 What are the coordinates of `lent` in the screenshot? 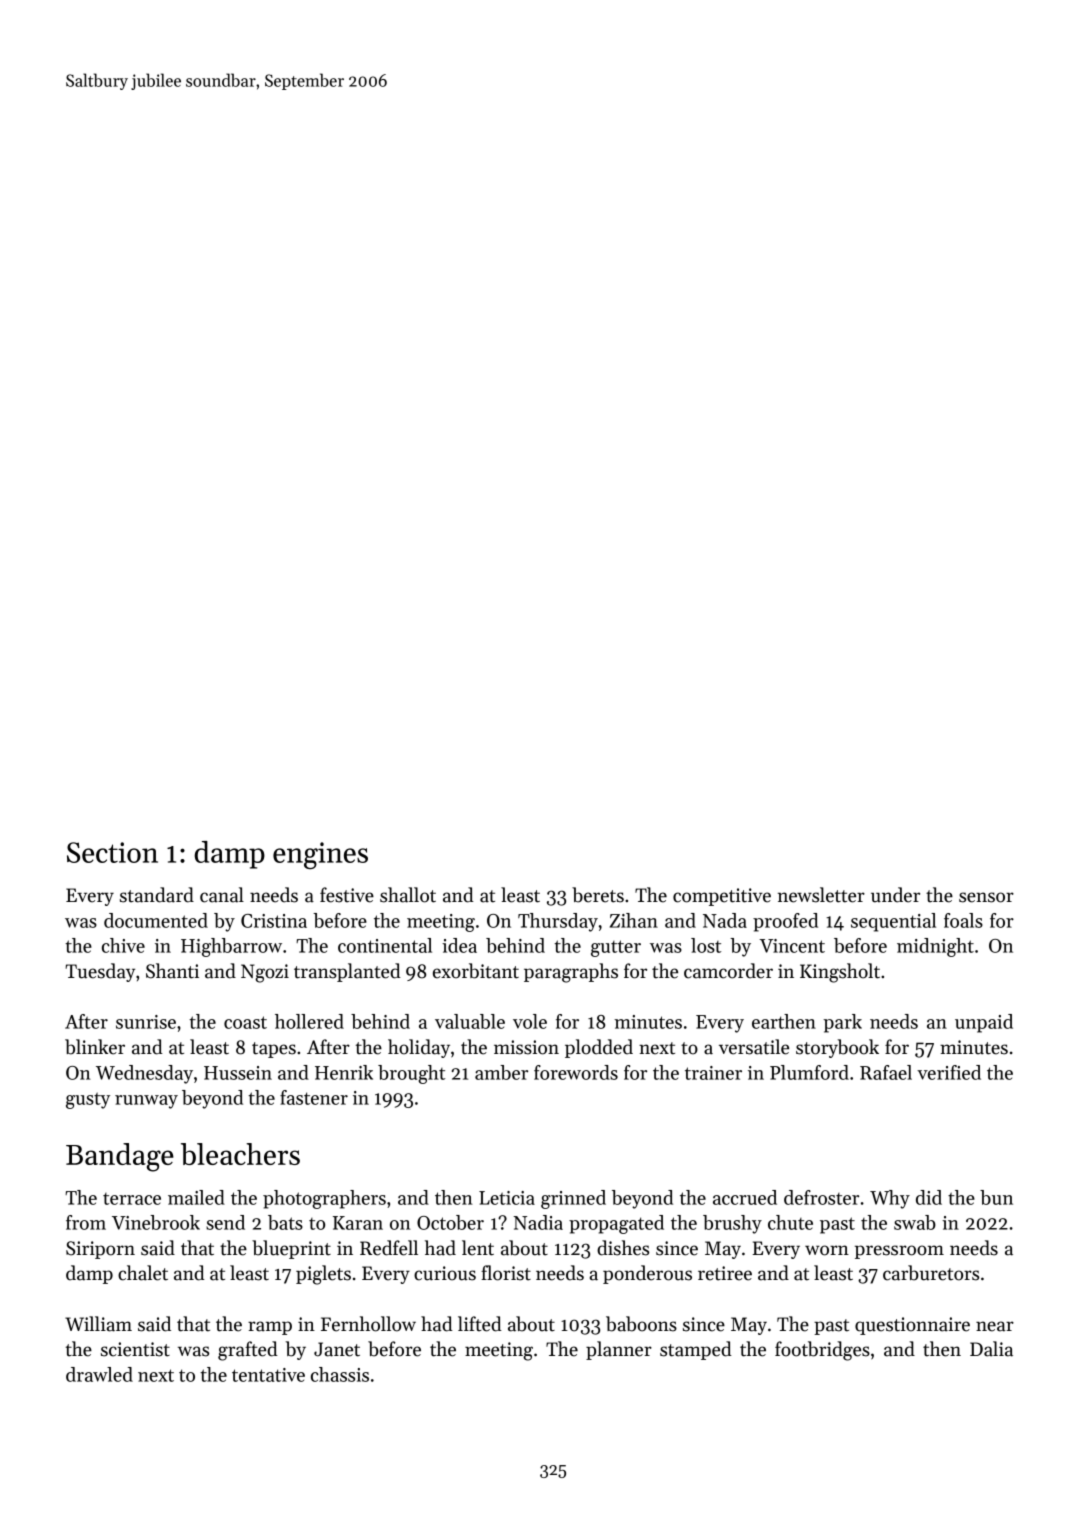 It's located at (478, 1248).
